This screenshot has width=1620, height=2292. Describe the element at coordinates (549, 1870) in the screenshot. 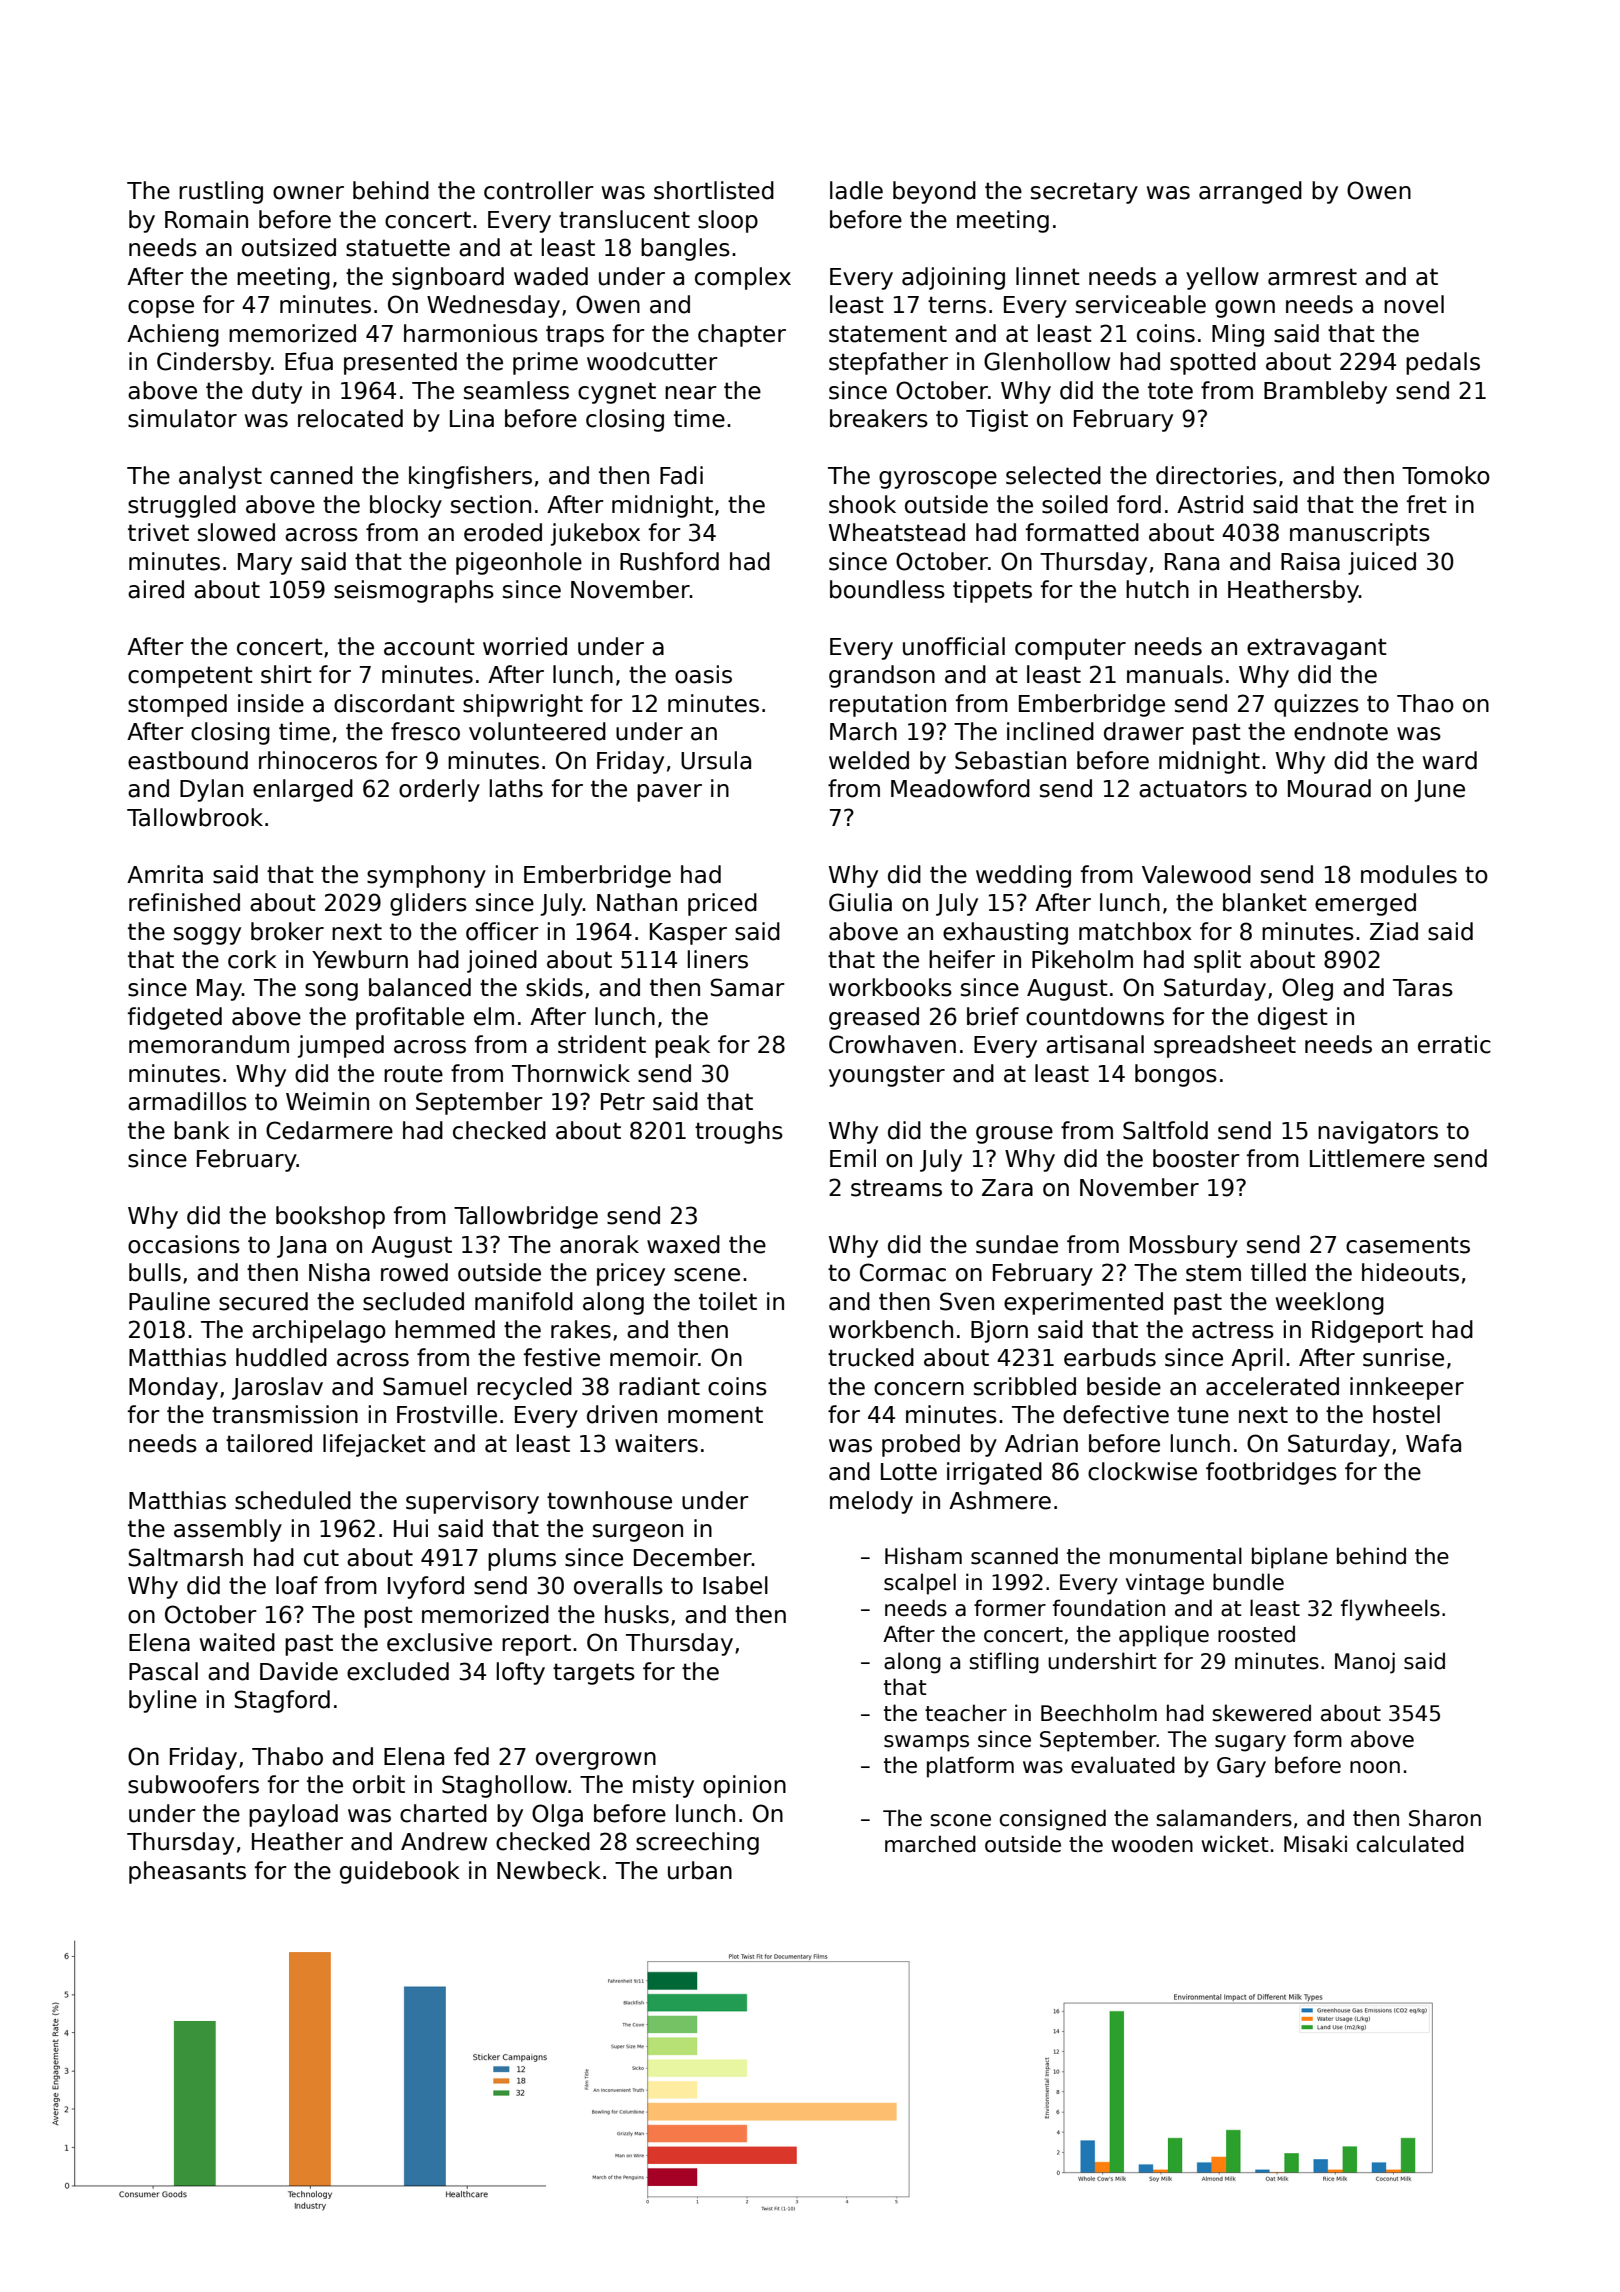

I see `Newbeck` at that location.
